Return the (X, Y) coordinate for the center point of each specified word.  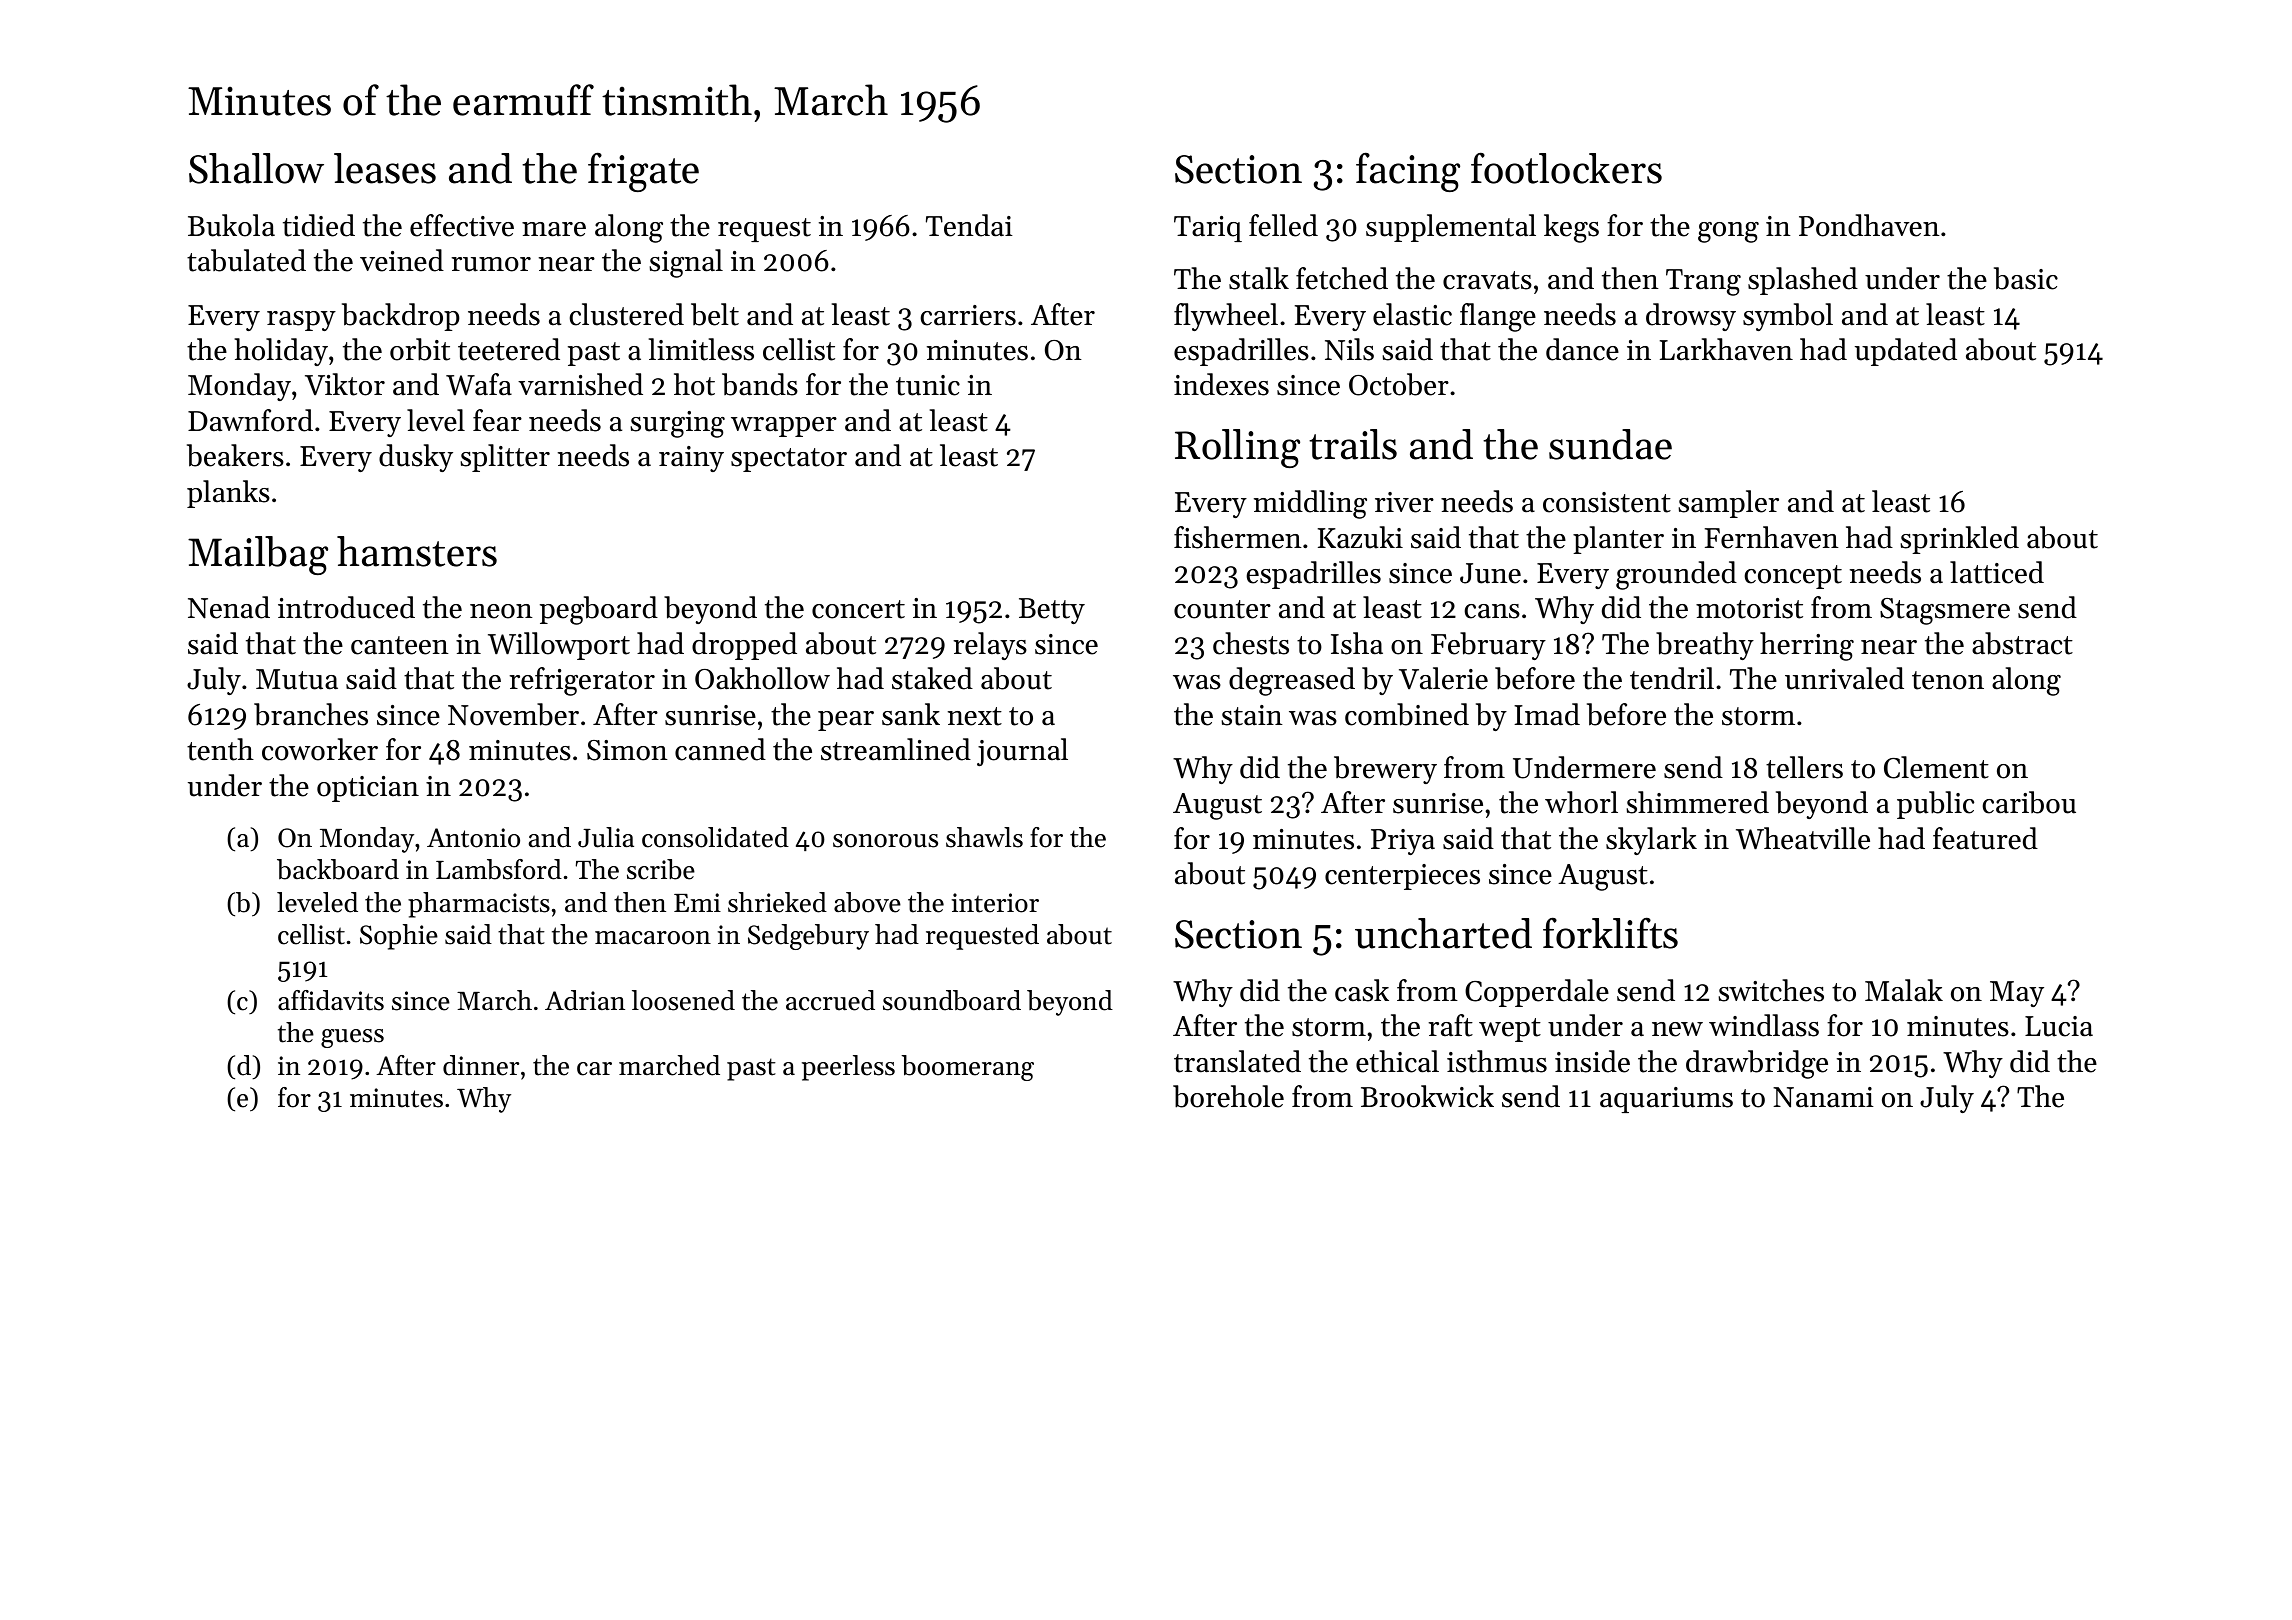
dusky (416, 458)
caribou (2029, 802)
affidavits (331, 1000)
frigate (643, 172)
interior (995, 903)
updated (1906, 352)
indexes (1221, 384)
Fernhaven (1771, 537)
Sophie (399, 937)
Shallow (256, 168)
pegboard (599, 610)
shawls (984, 837)
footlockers (1566, 168)
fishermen (1237, 537)
